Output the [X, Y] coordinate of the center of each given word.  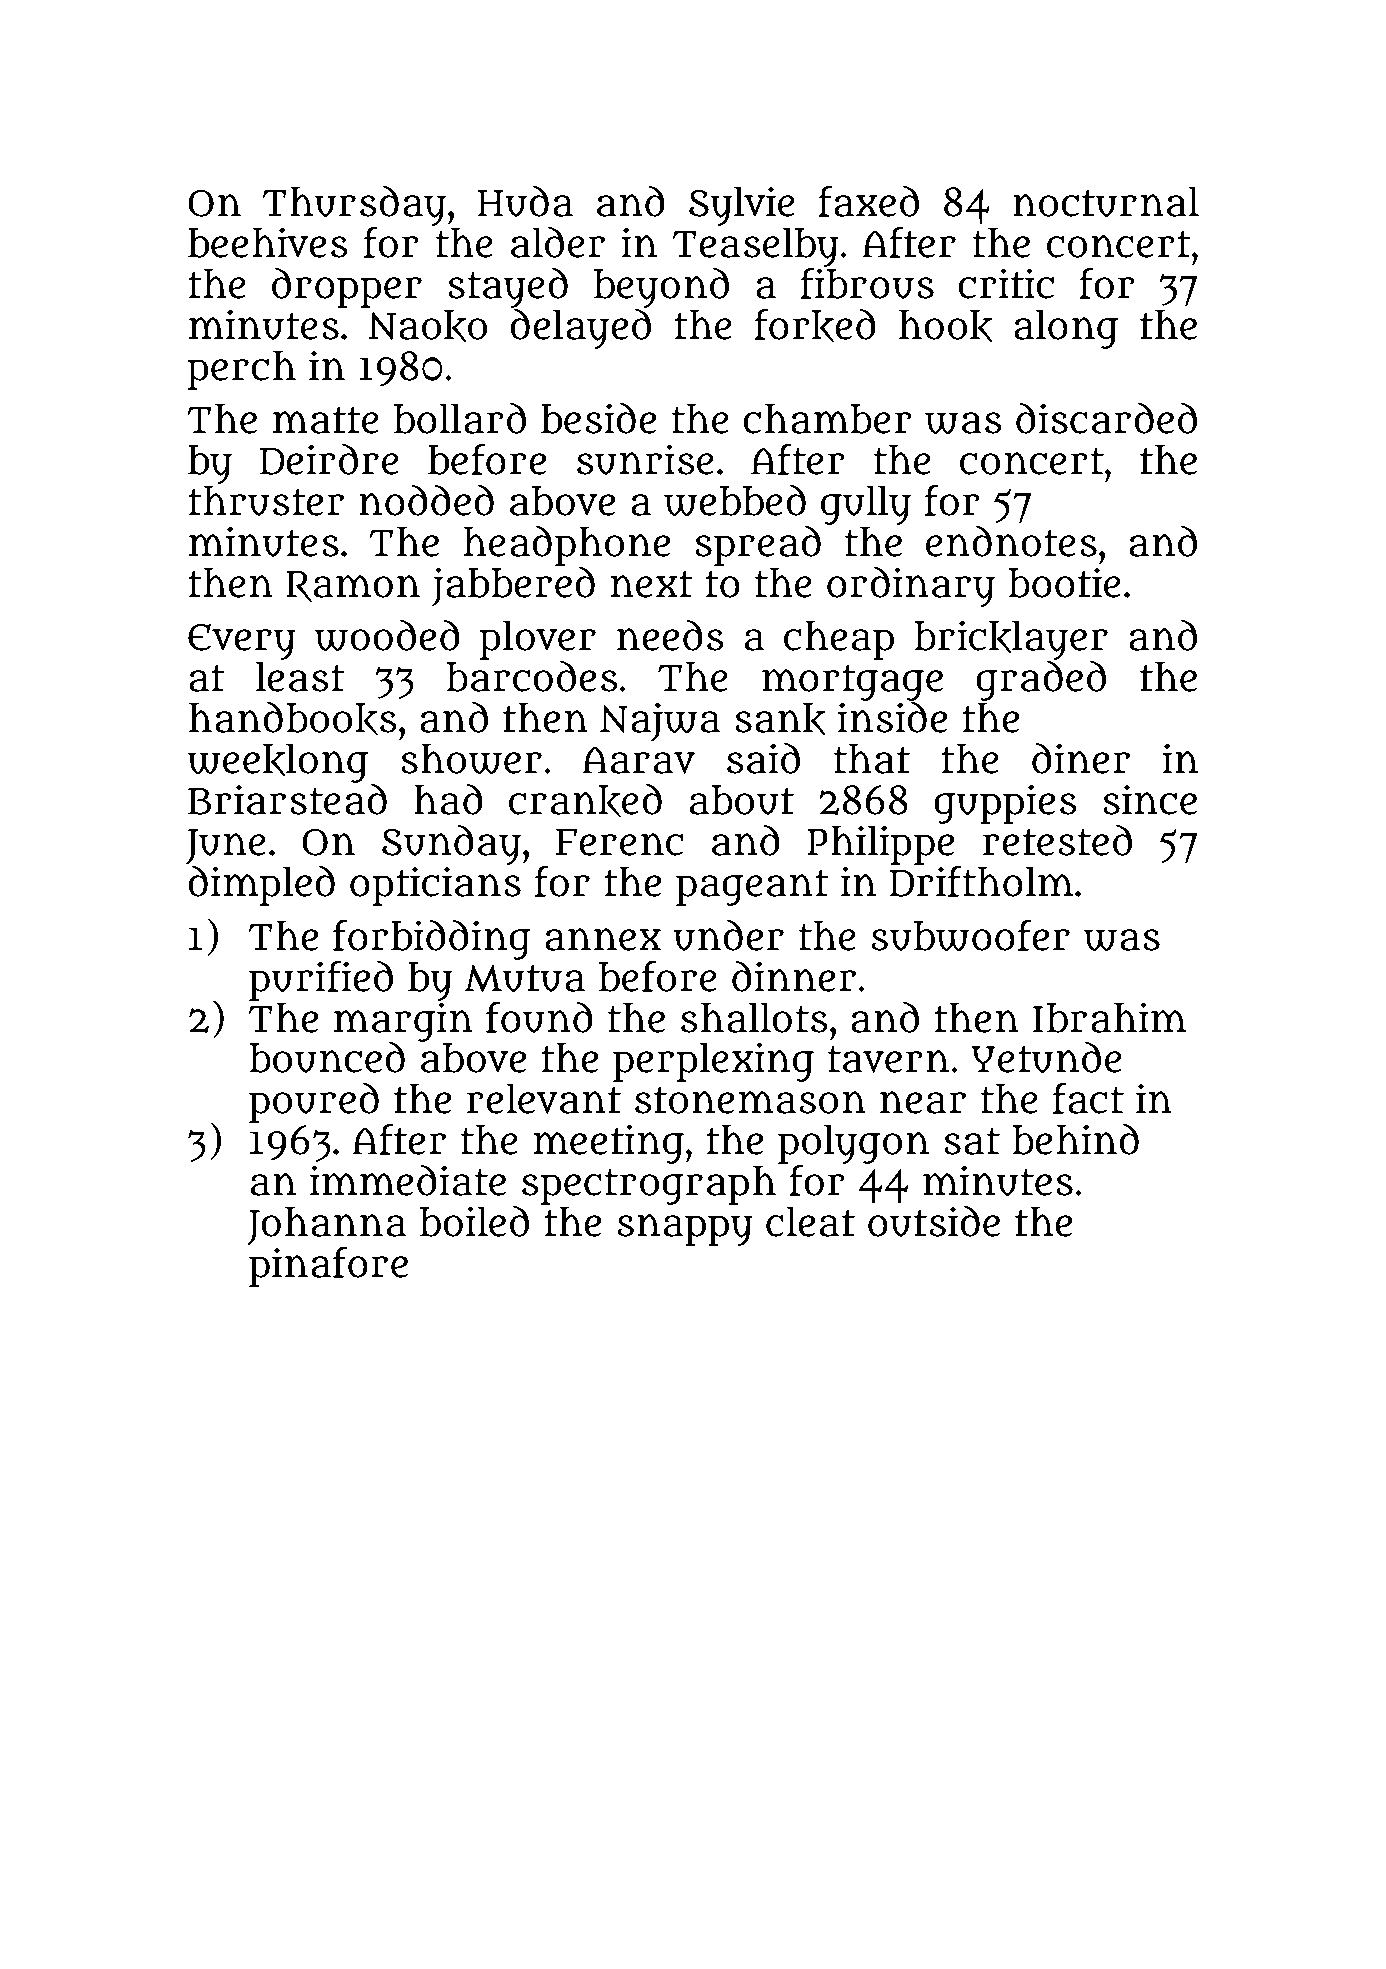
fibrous [867, 283]
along [1066, 329]
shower [471, 759]
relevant [544, 1098]
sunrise [645, 459]
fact [1088, 1098]
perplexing [713, 1062]
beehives [267, 242]
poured [314, 1103]
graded [1041, 681]
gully [866, 505]
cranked [585, 801]
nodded [426, 500]
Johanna [326, 1226]
